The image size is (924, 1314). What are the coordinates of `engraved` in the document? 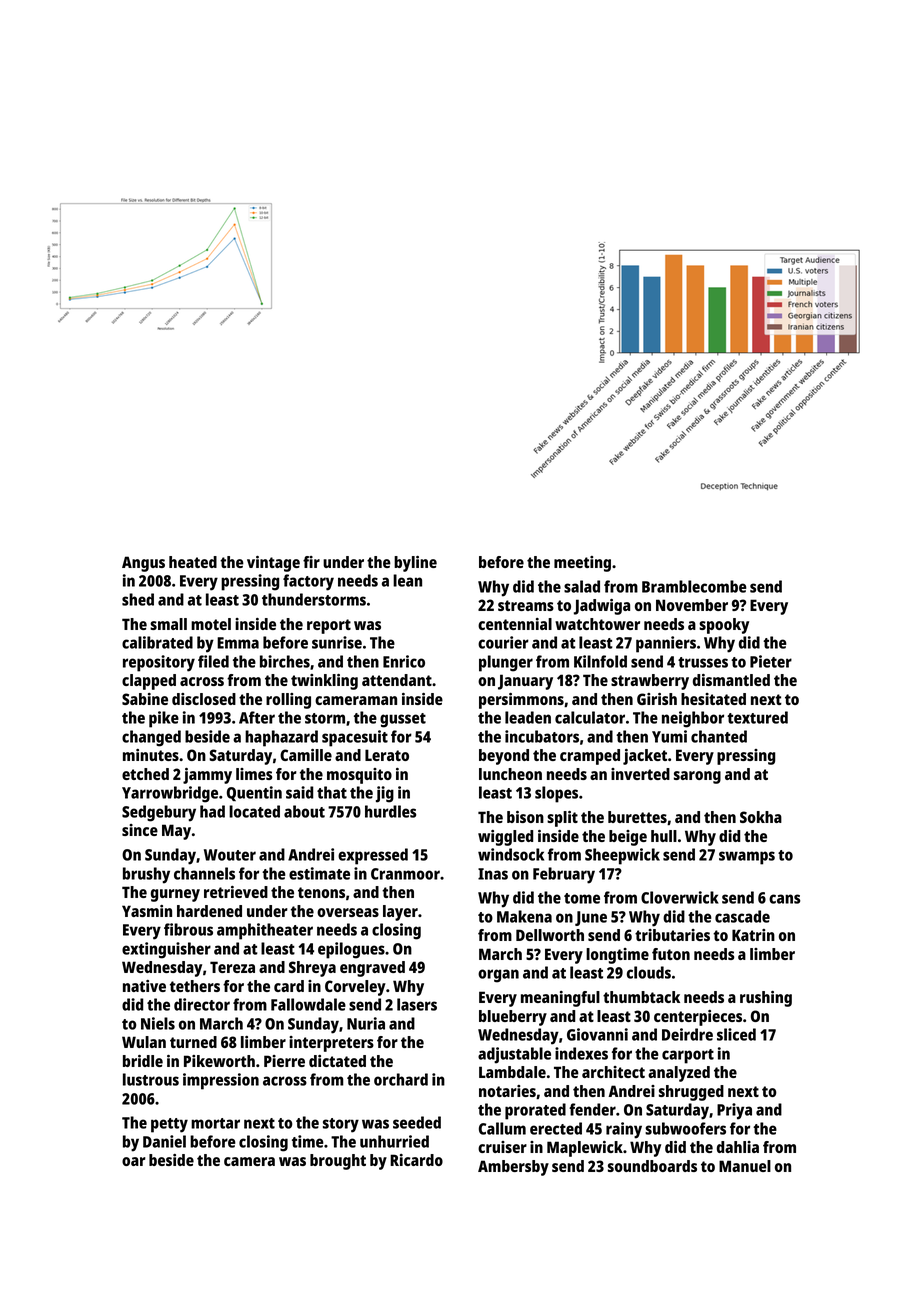 It's located at (372, 969).
